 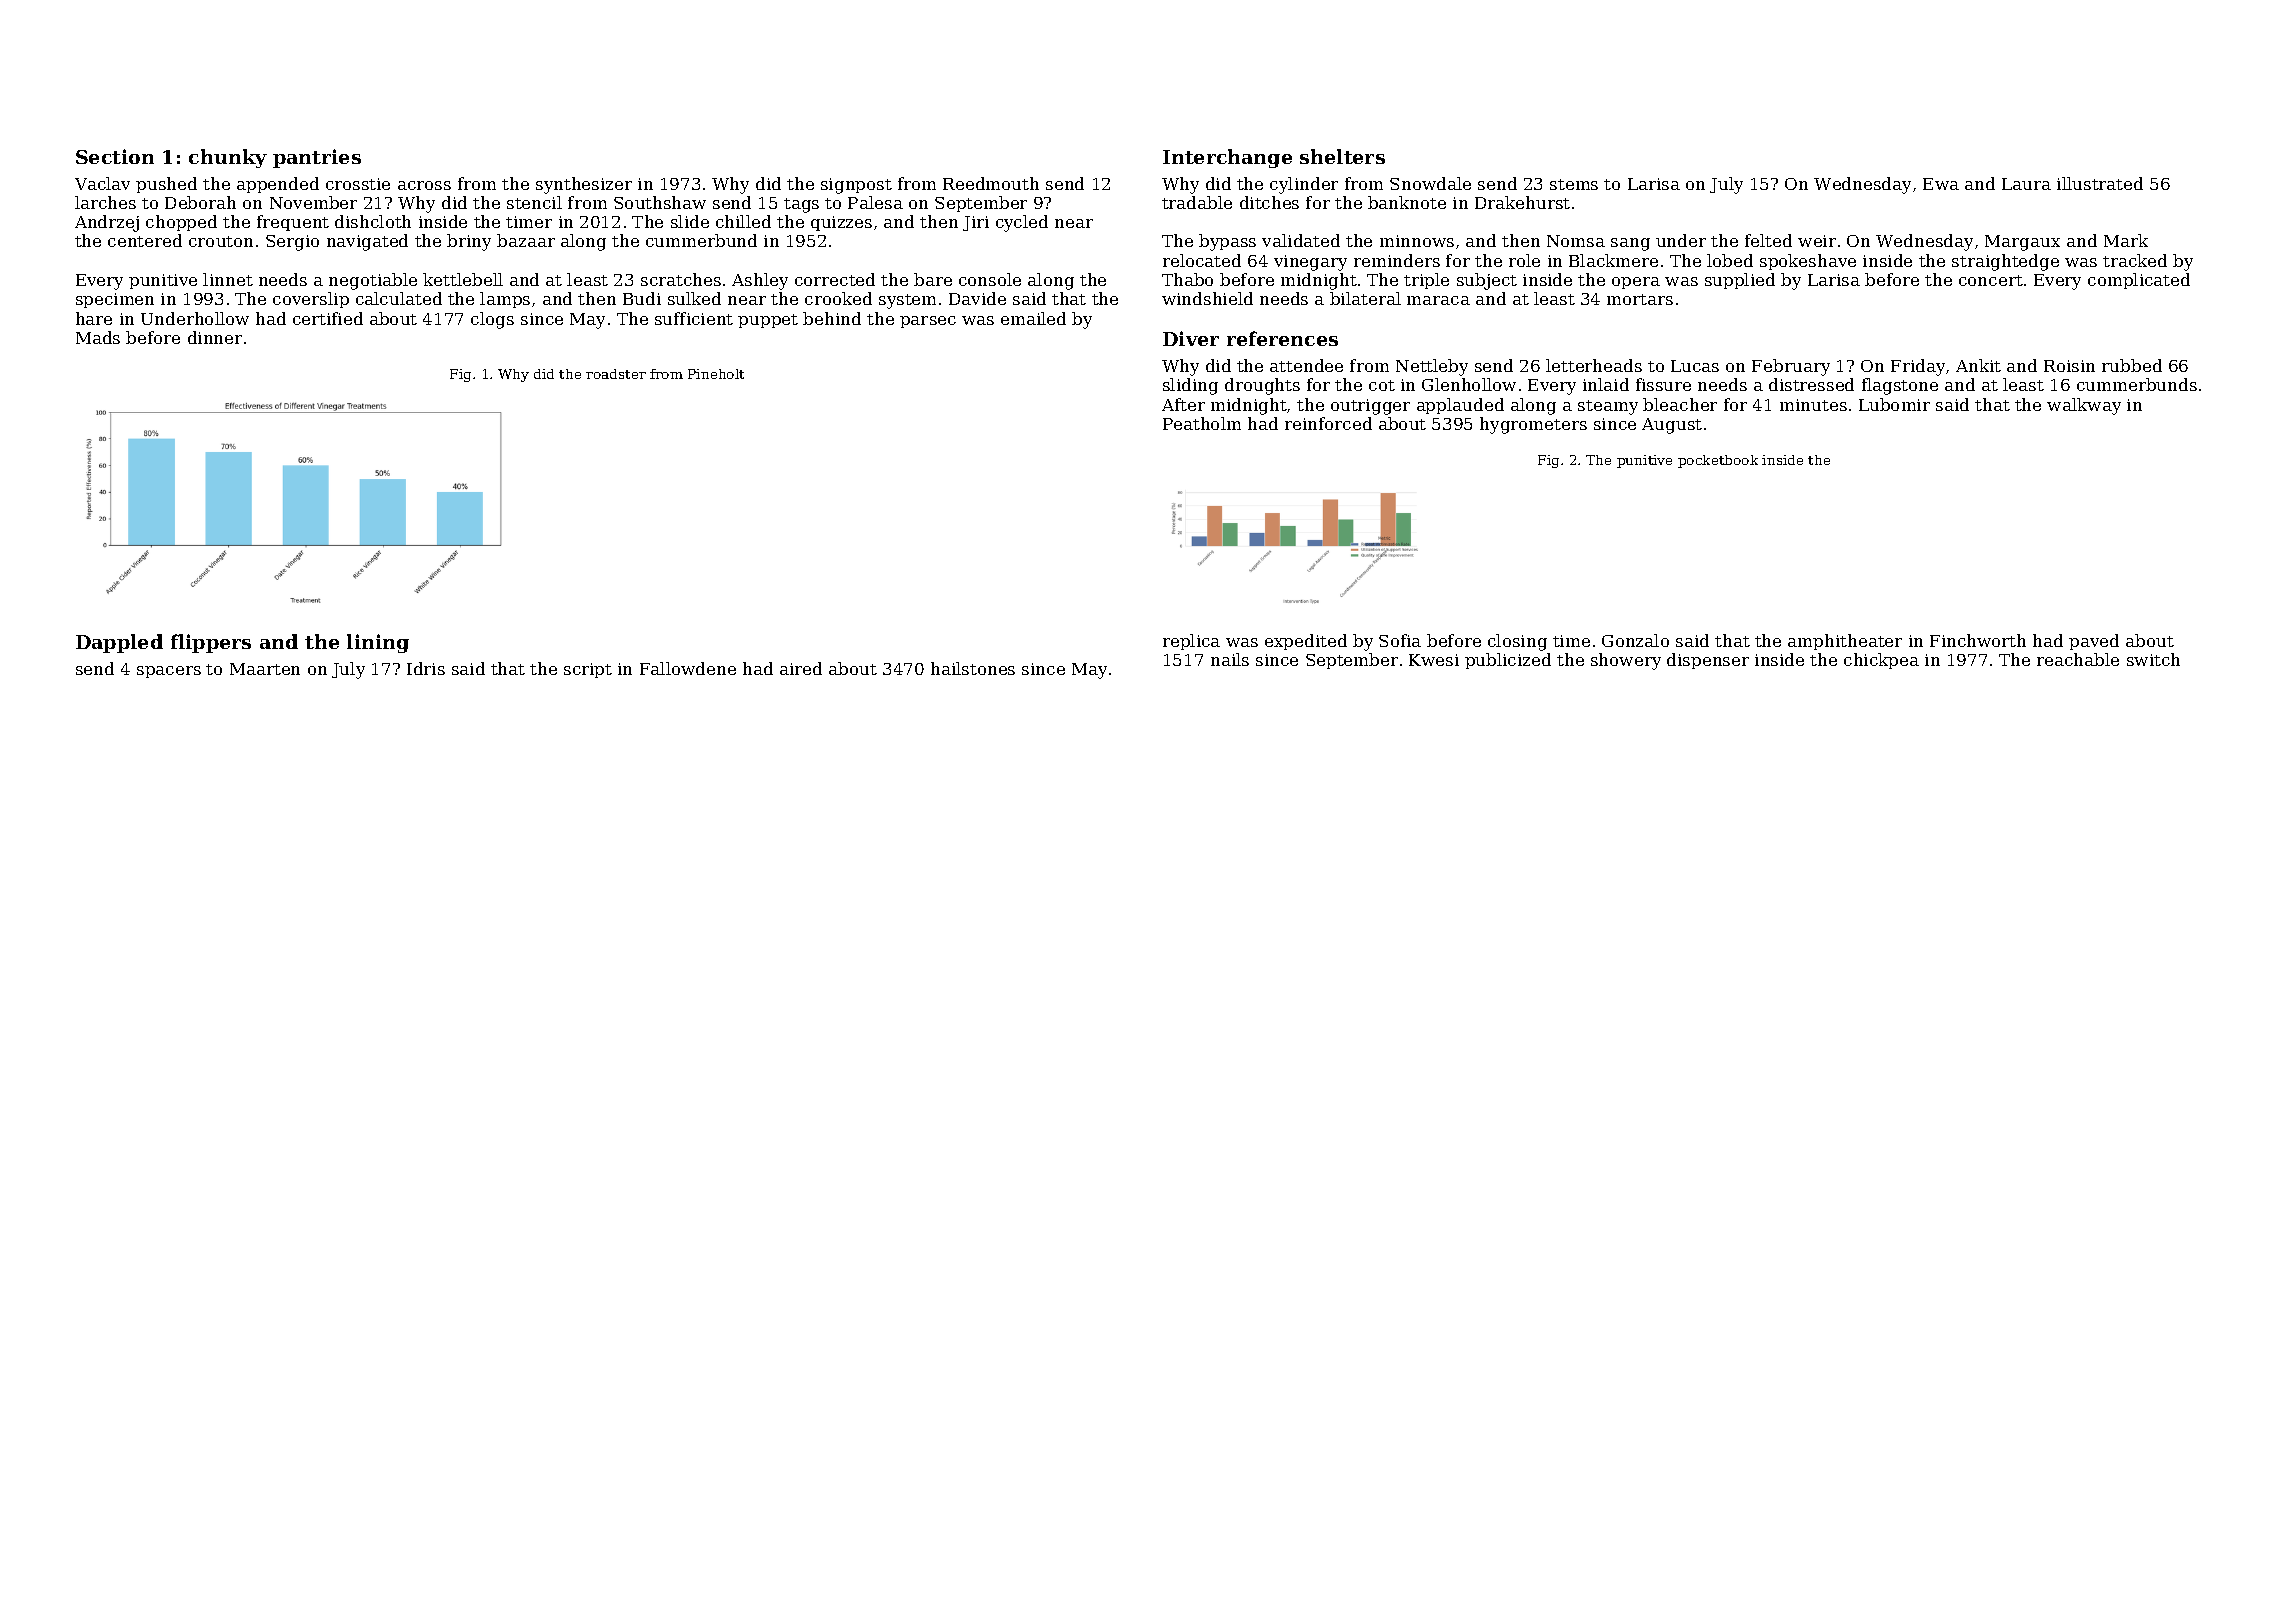 What do you see at coordinates (1718, 461) in the screenshot?
I see `pocketbook` at bounding box center [1718, 461].
